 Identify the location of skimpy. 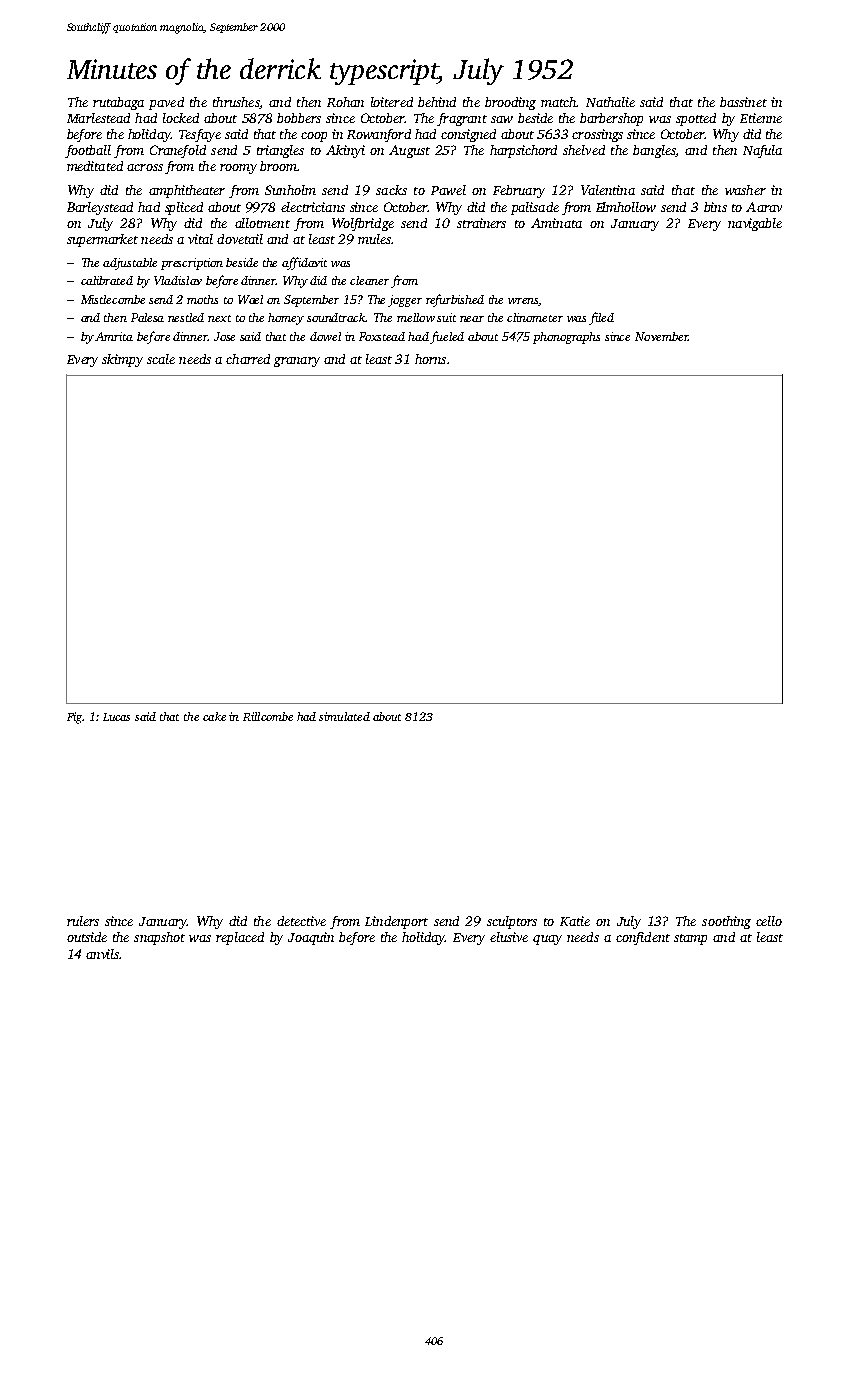
(122, 360).
